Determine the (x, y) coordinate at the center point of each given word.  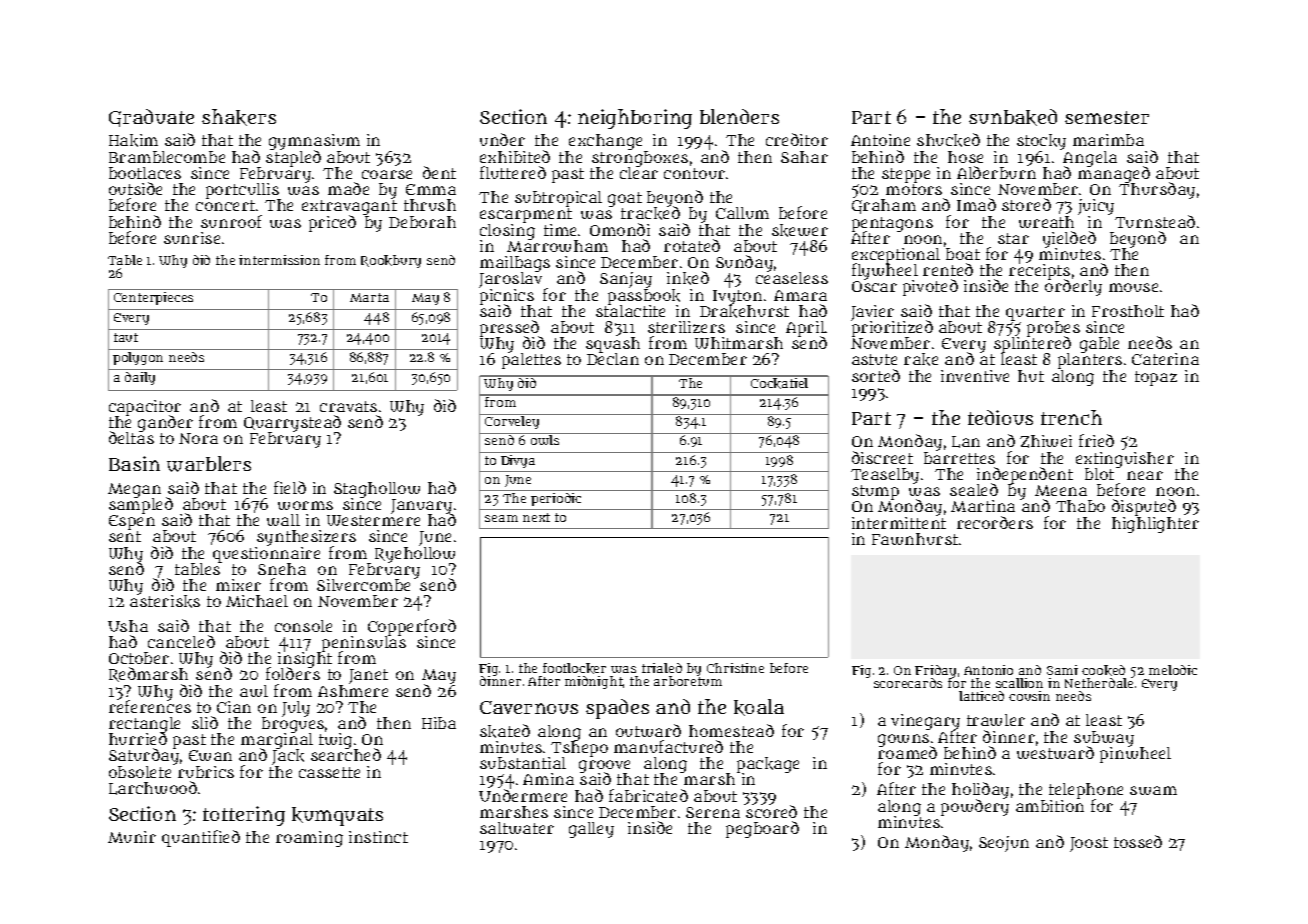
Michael (257, 601)
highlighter (1155, 525)
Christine (735, 668)
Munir (132, 837)
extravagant (349, 208)
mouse (1133, 287)
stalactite (630, 311)
